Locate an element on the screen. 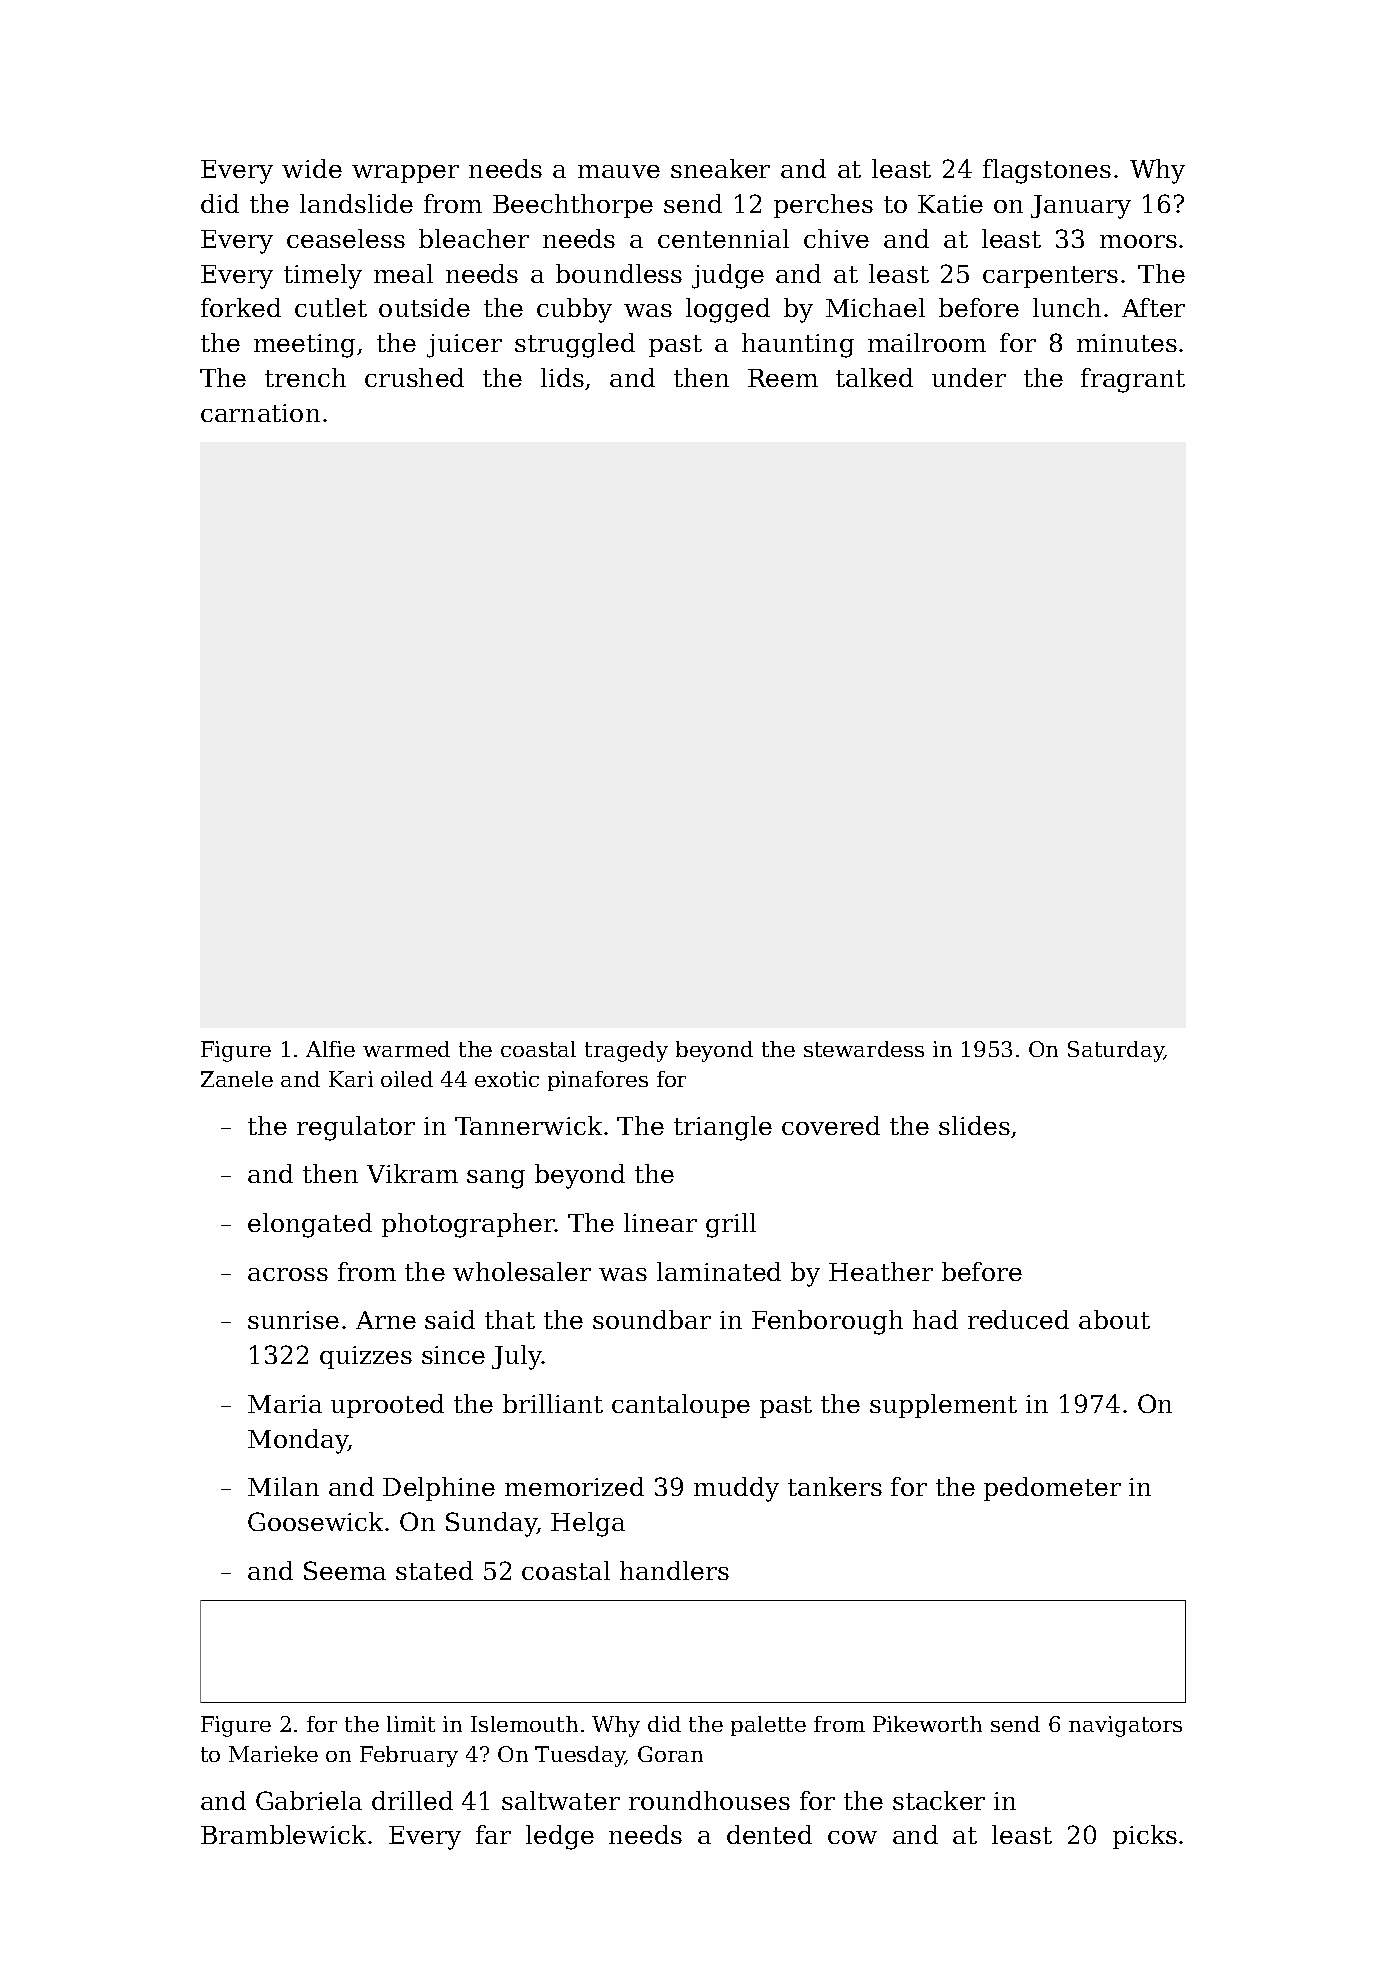 This screenshot has height=1969, width=1386. tragedy is located at coordinates (626, 1051).
